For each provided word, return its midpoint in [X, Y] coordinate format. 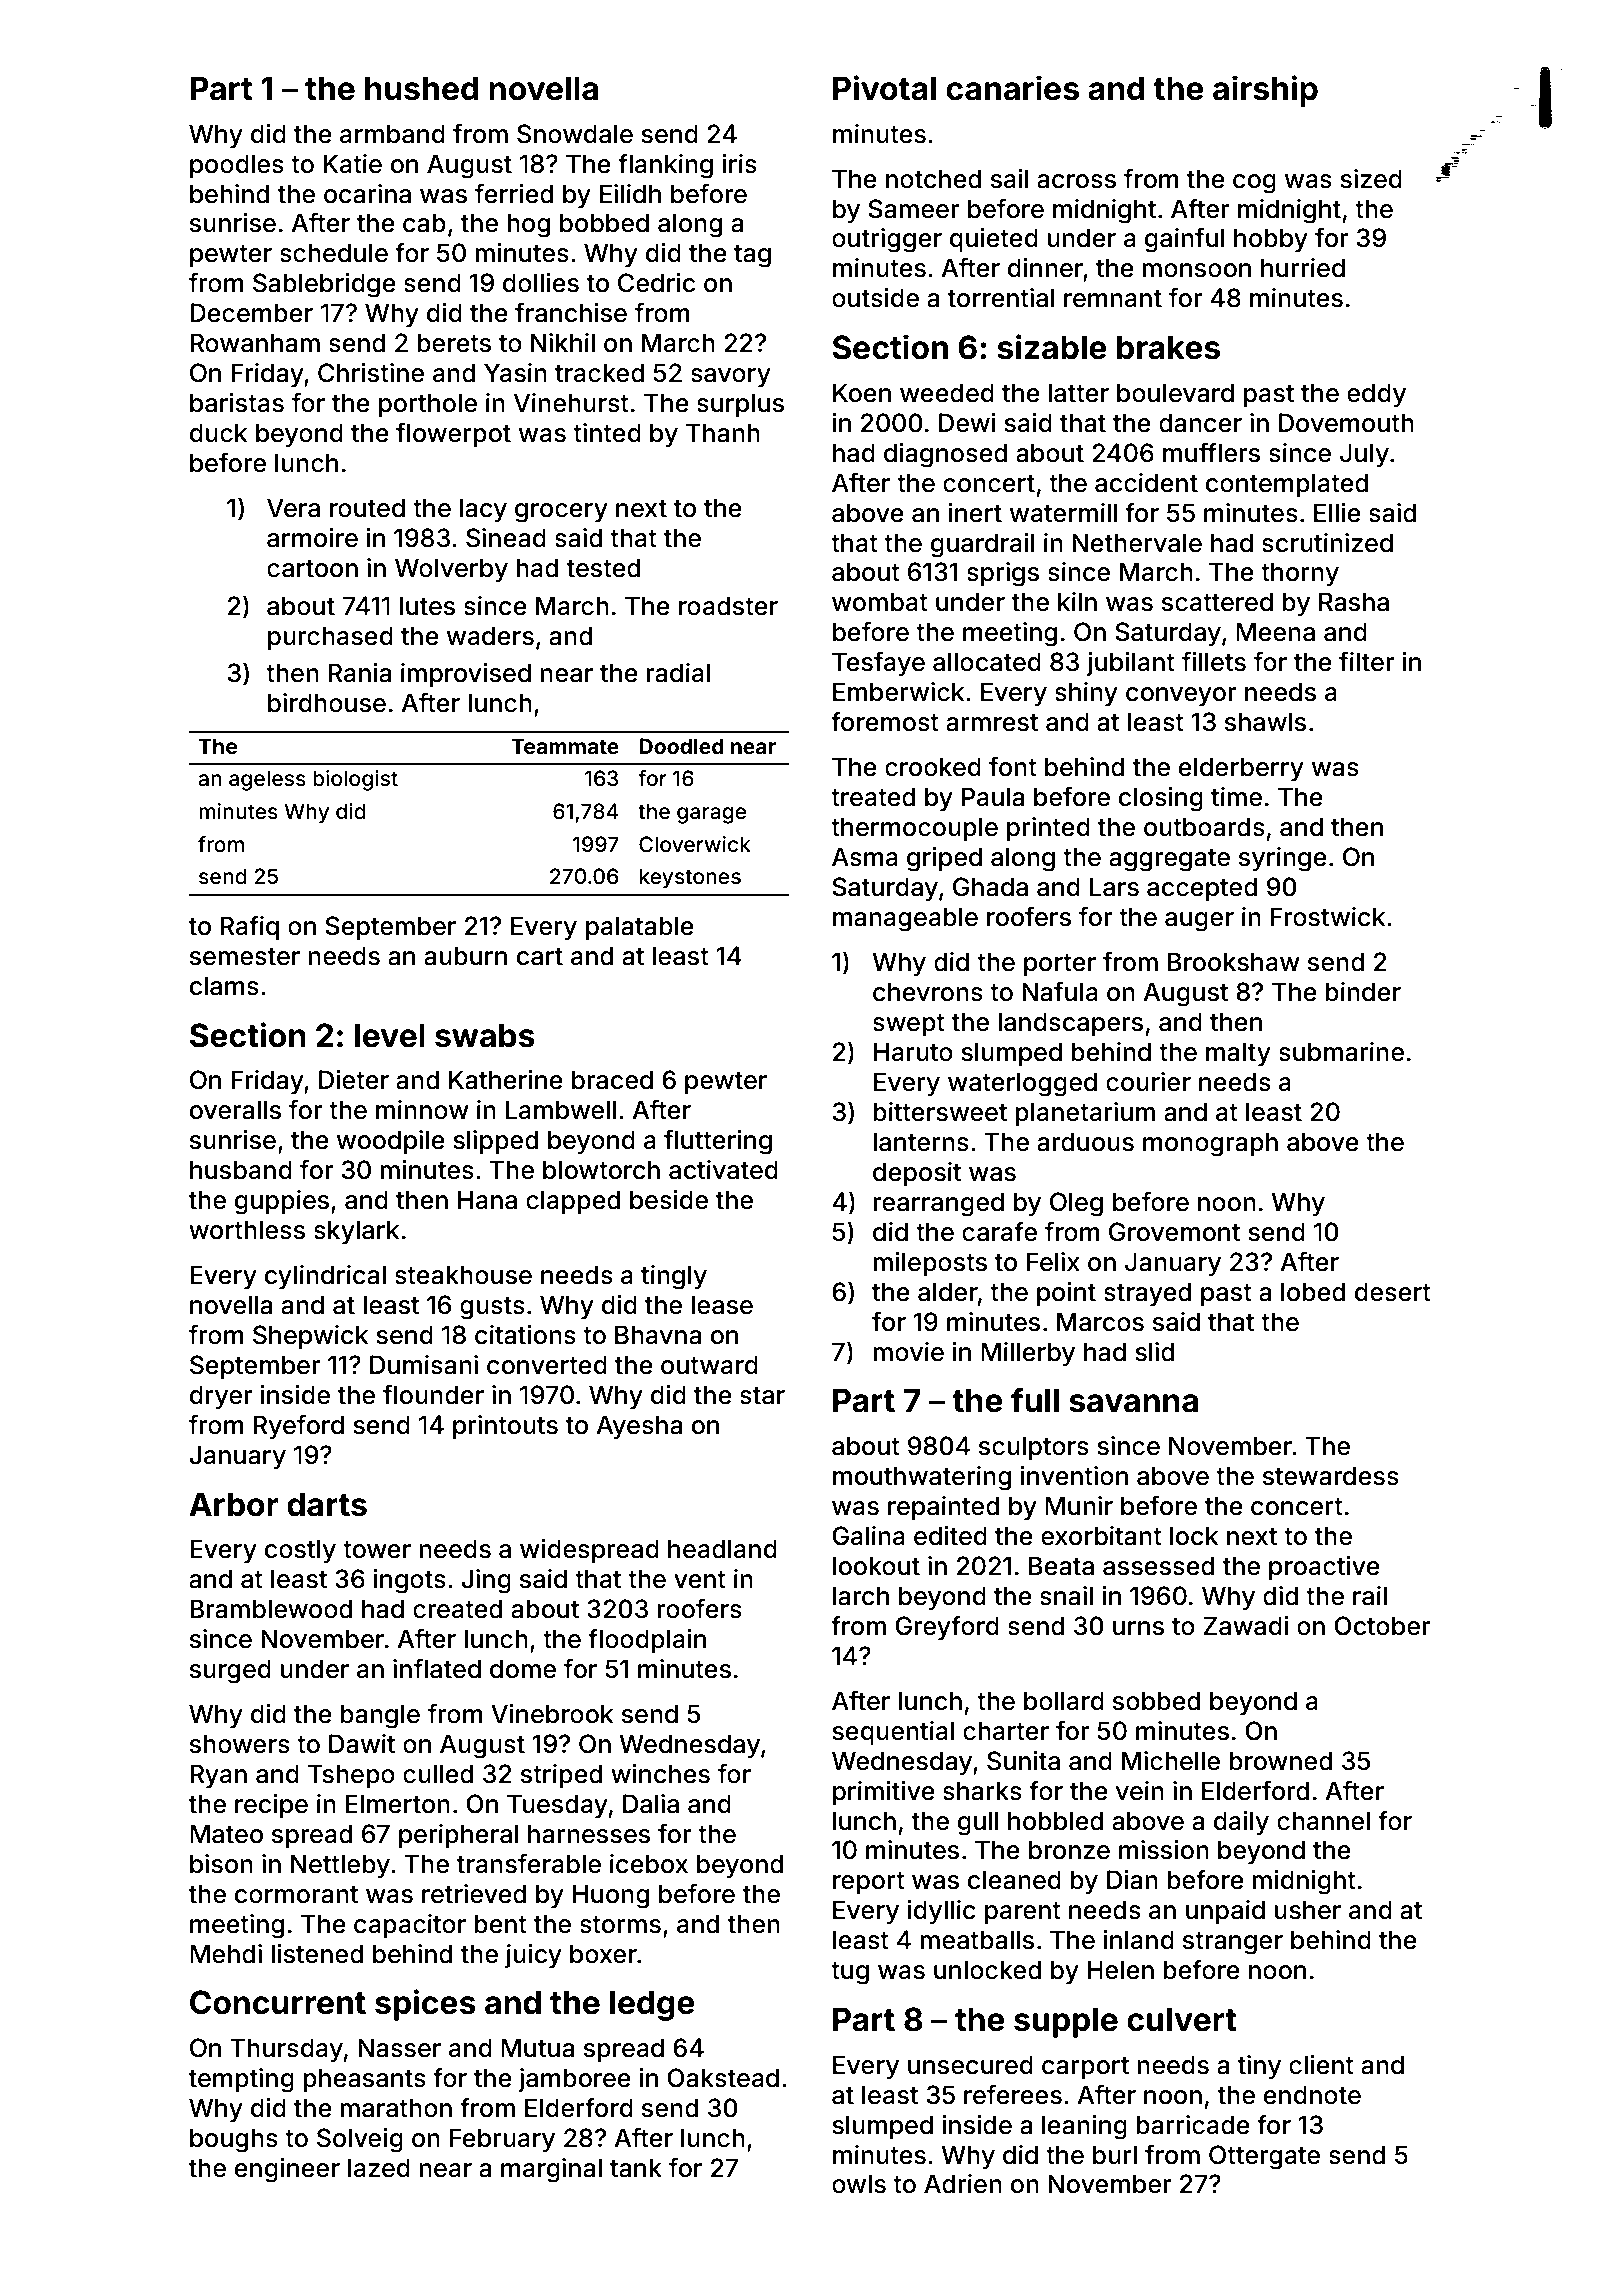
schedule [334, 253]
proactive [1324, 1568]
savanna [1133, 1403]
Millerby [1028, 1354]
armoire [312, 538]
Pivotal [884, 88]
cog [1254, 184]
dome [523, 1669]
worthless [247, 1230]
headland [722, 1549]
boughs [234, 2140]
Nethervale [1137, 543]
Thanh [723, 433]
